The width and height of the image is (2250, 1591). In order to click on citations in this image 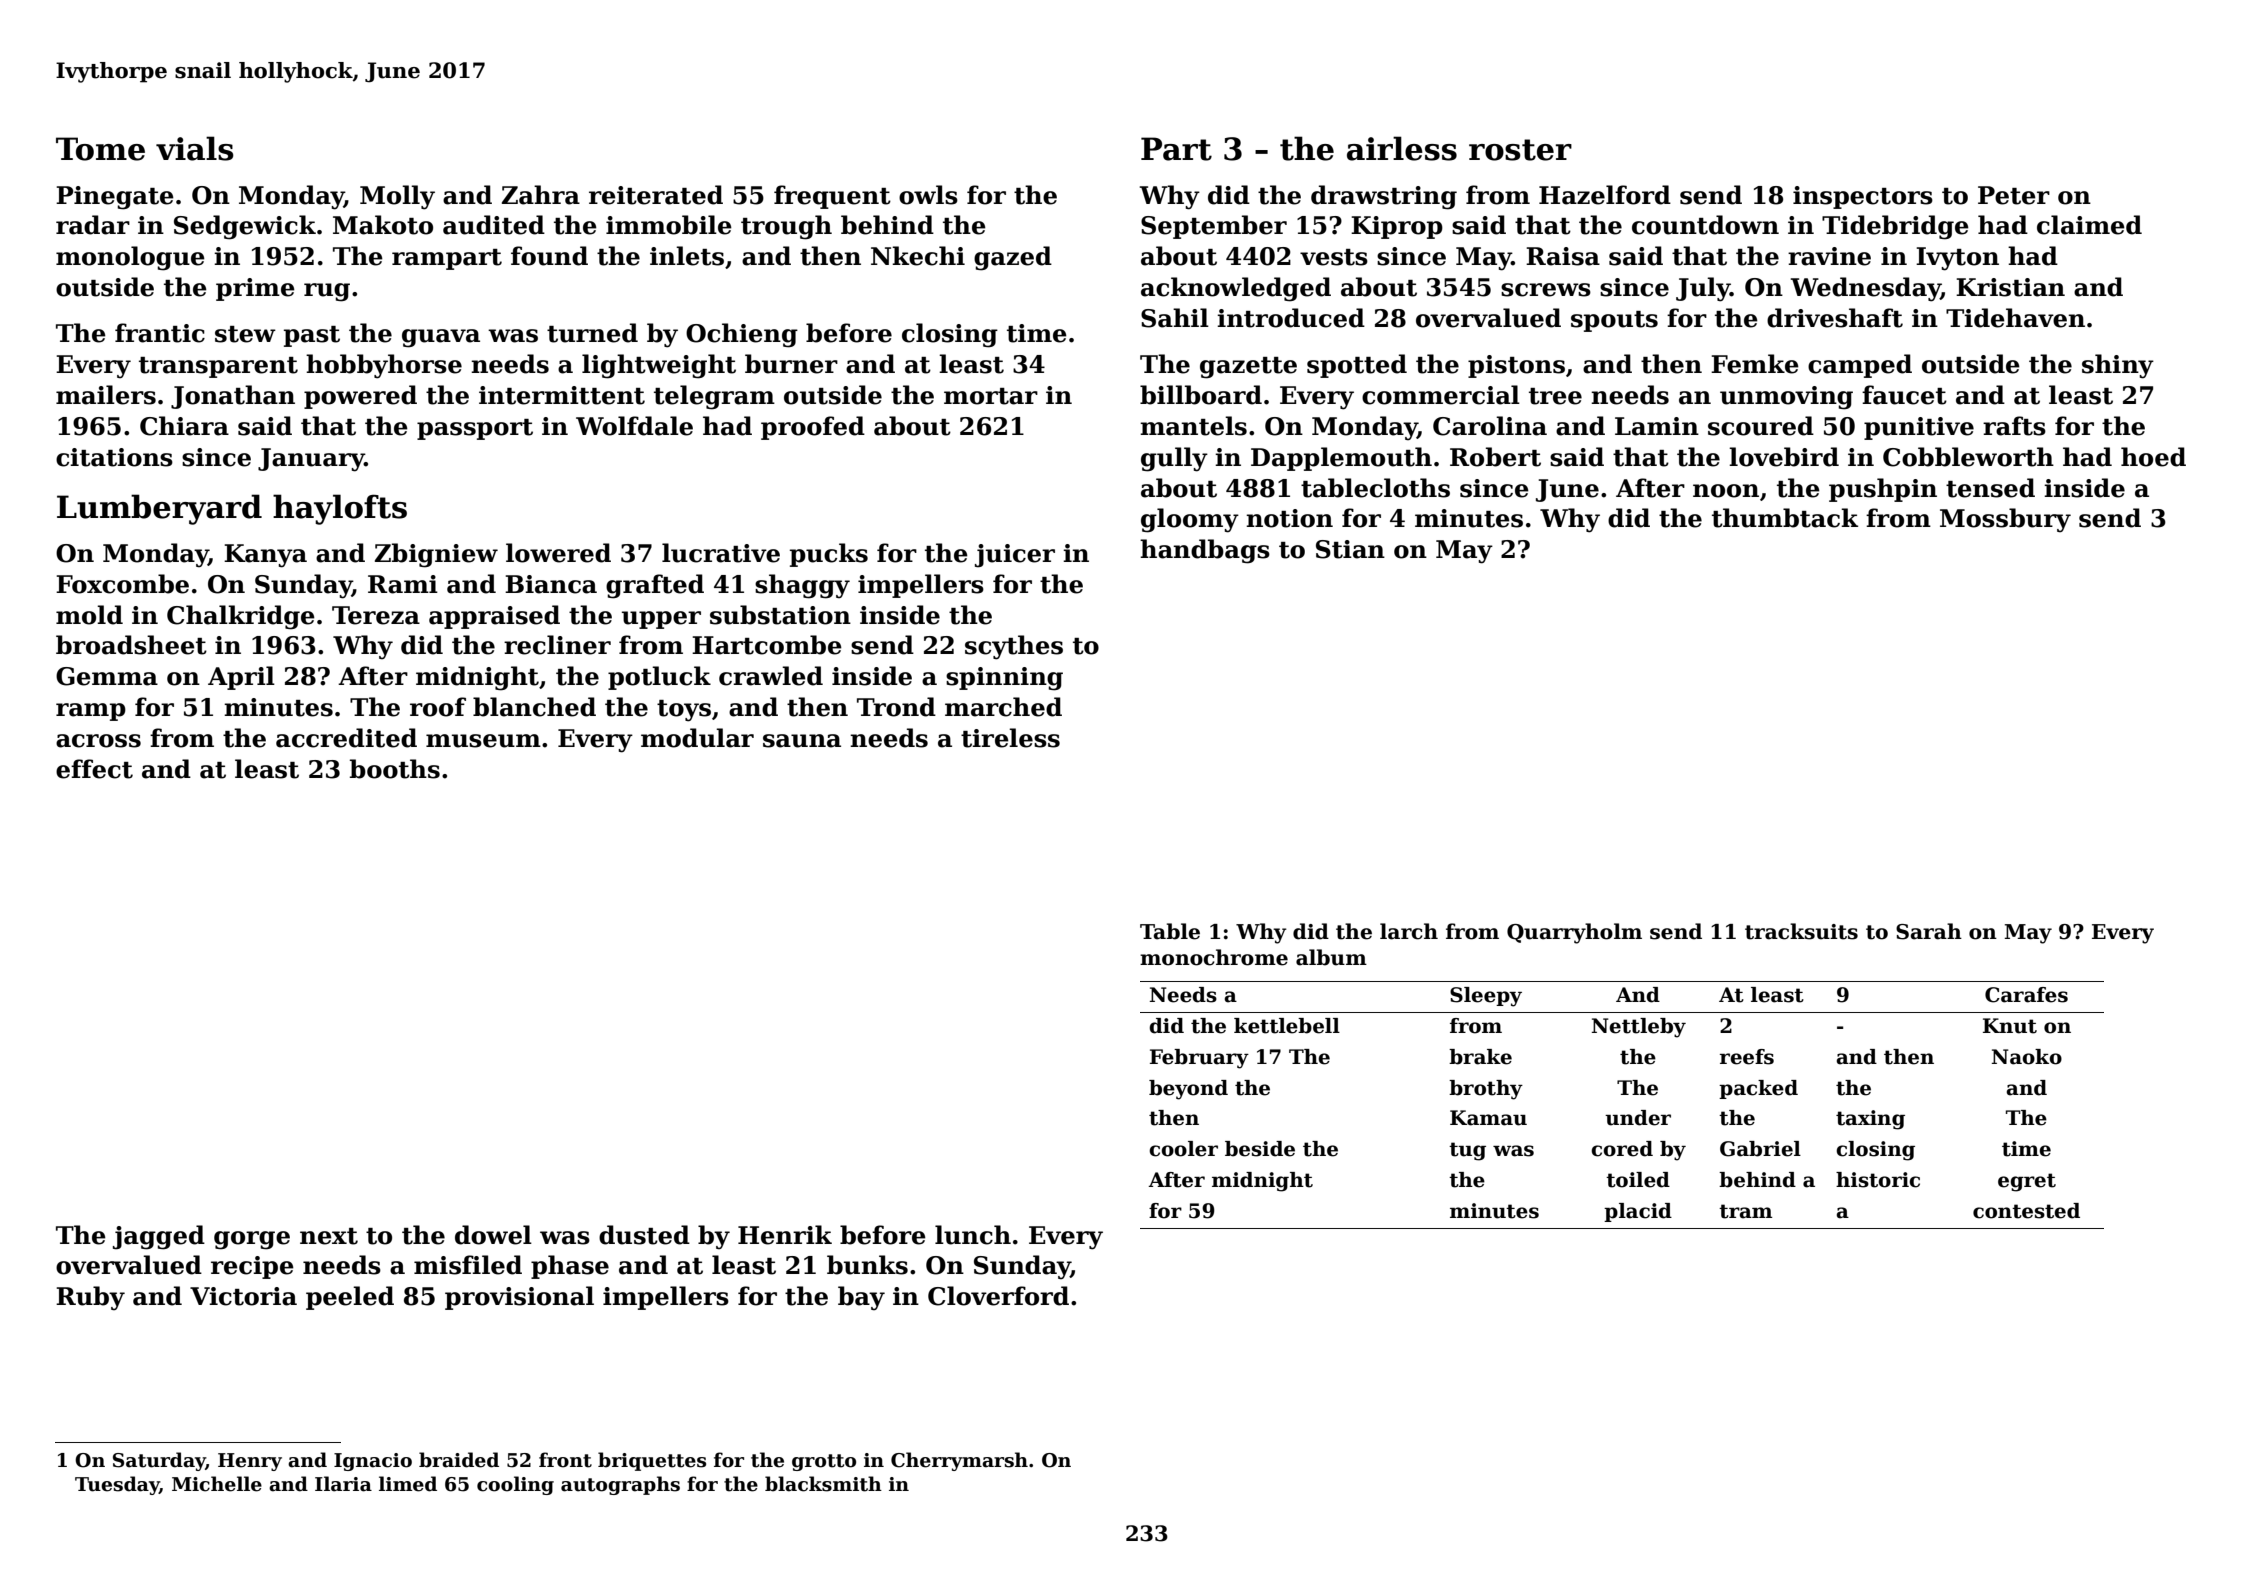, I will do `click(114, 457)`.
